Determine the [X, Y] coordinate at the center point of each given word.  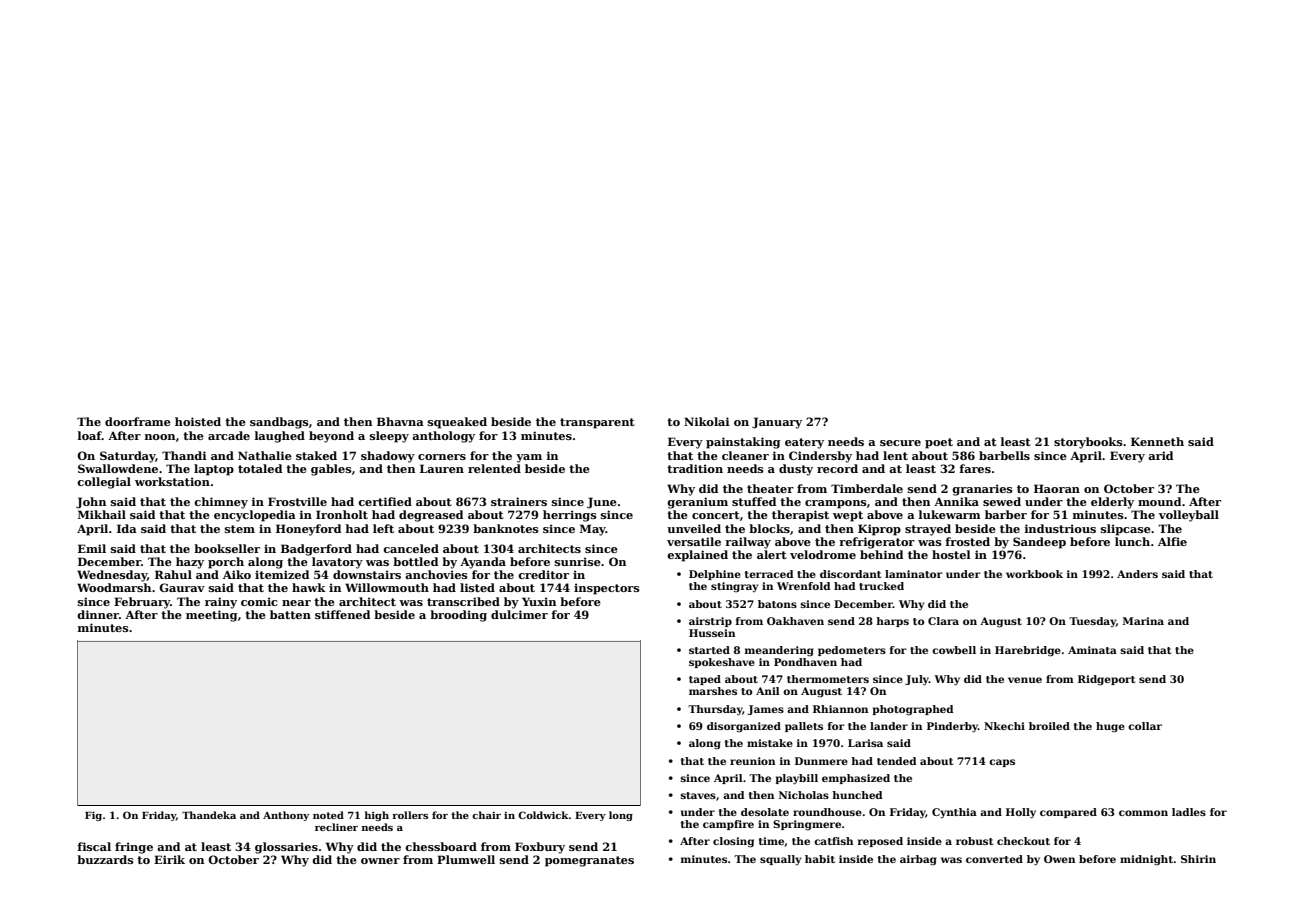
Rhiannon [840, 709]
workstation [172, 481]
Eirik [169, 859]
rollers [410, 815]
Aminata [1092, 650]
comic [259, 601]
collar [1145, 726]
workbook [1034, 574]
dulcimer [519, 614]
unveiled [694, 528]
